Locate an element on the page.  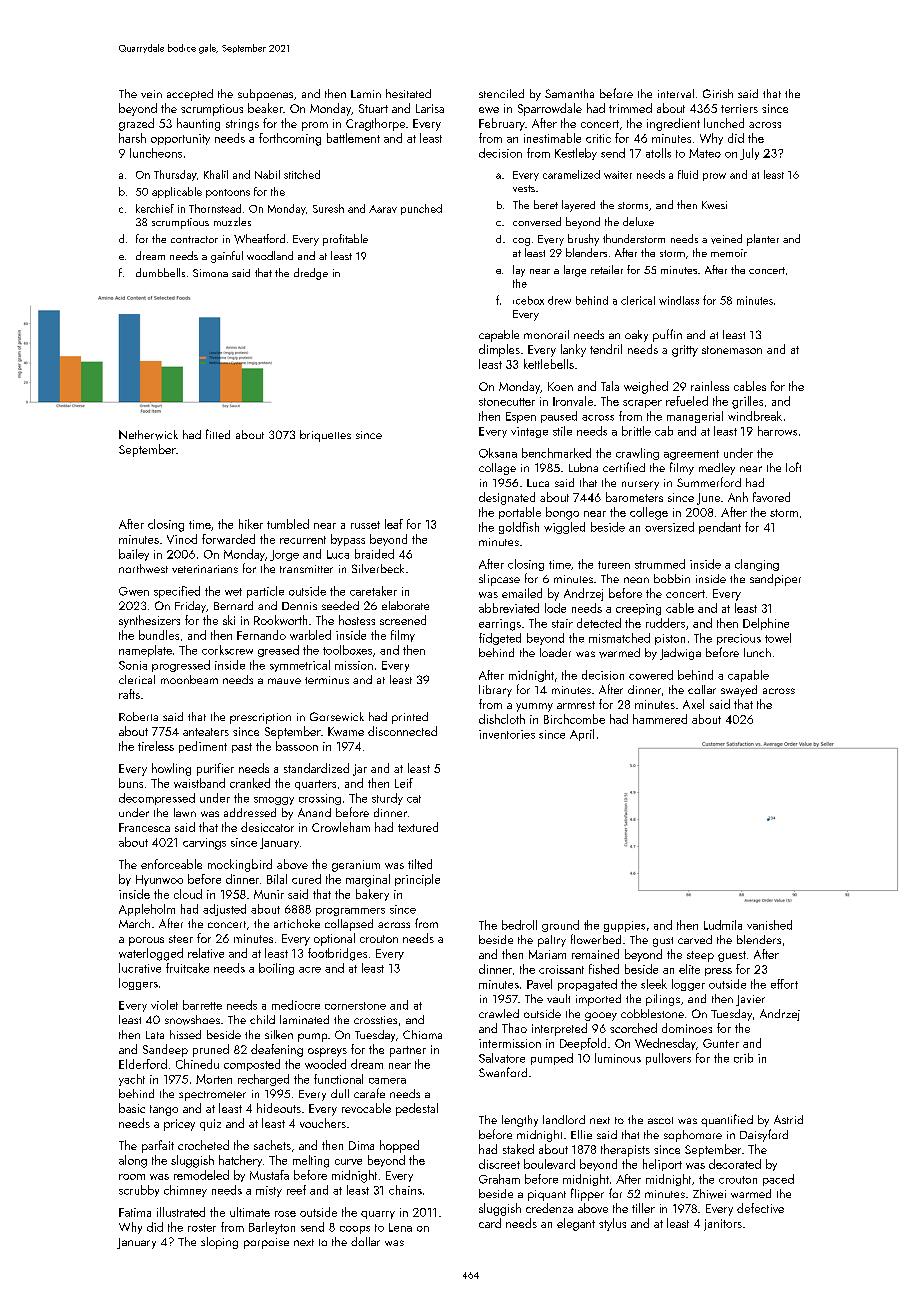
Appleholm is located at coordinates (147, 910).
